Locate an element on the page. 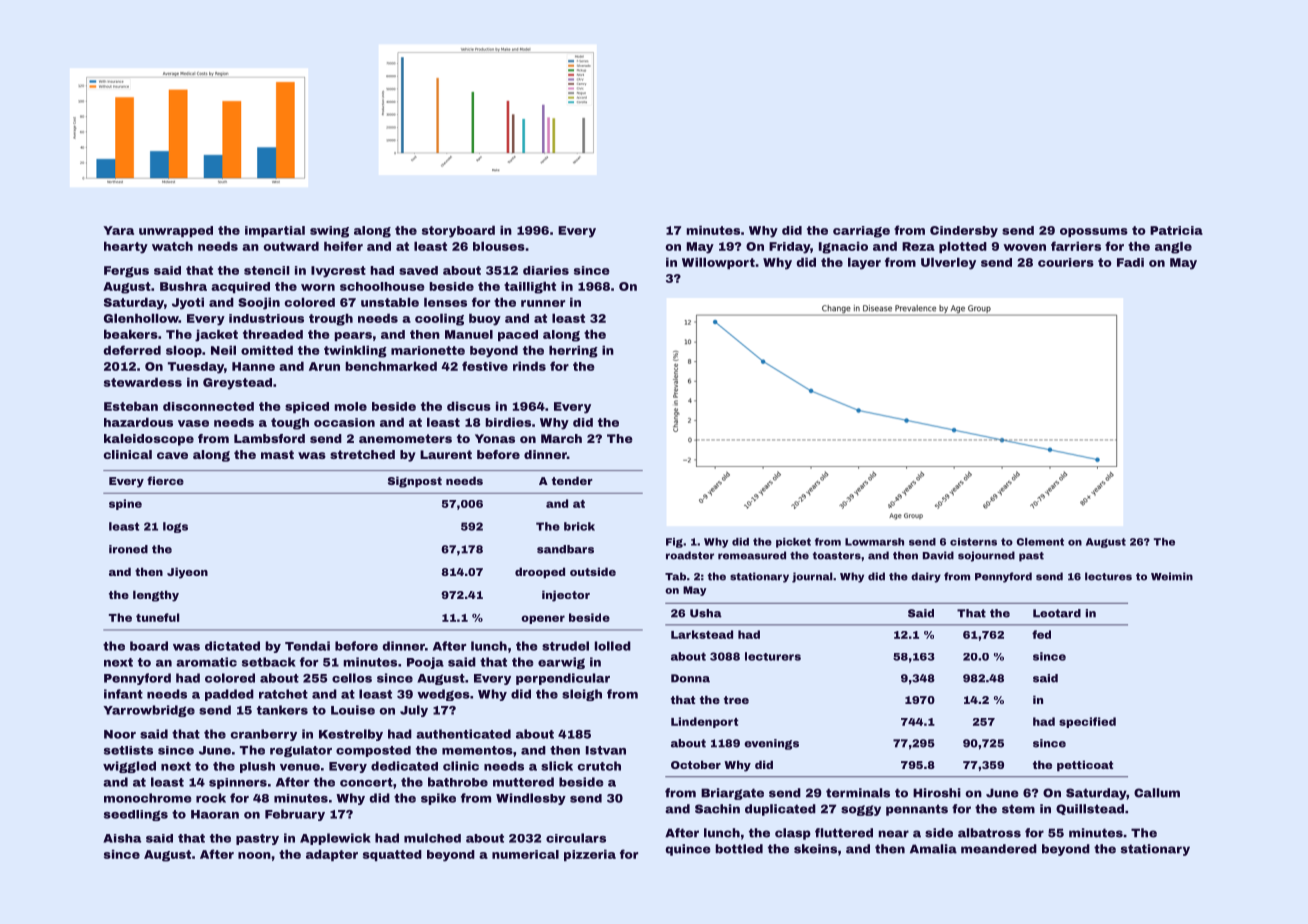  Briargate is located at coordinates (732, 794).
